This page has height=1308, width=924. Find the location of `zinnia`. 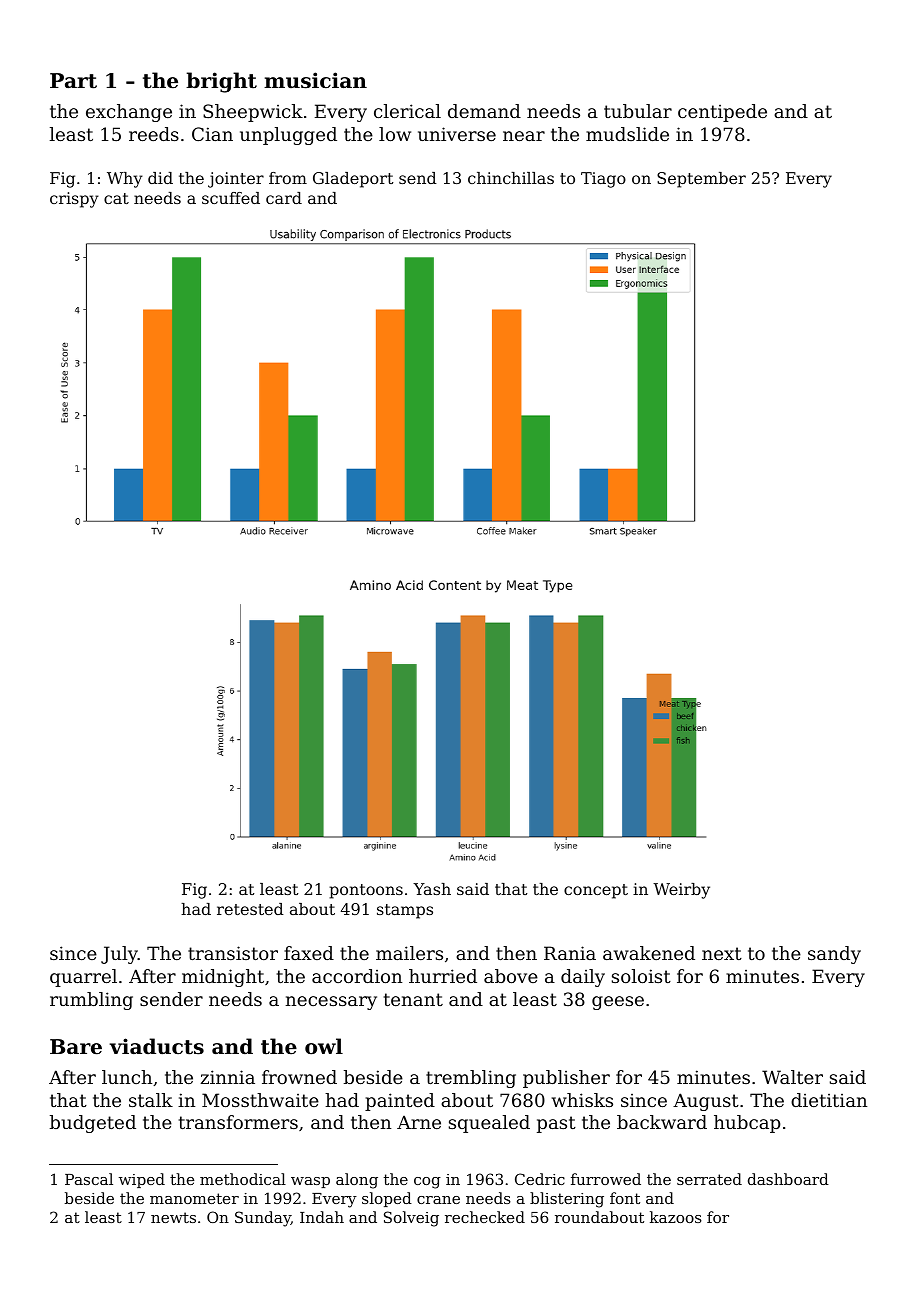

zinnia is located at coordinates (228, 1077).
